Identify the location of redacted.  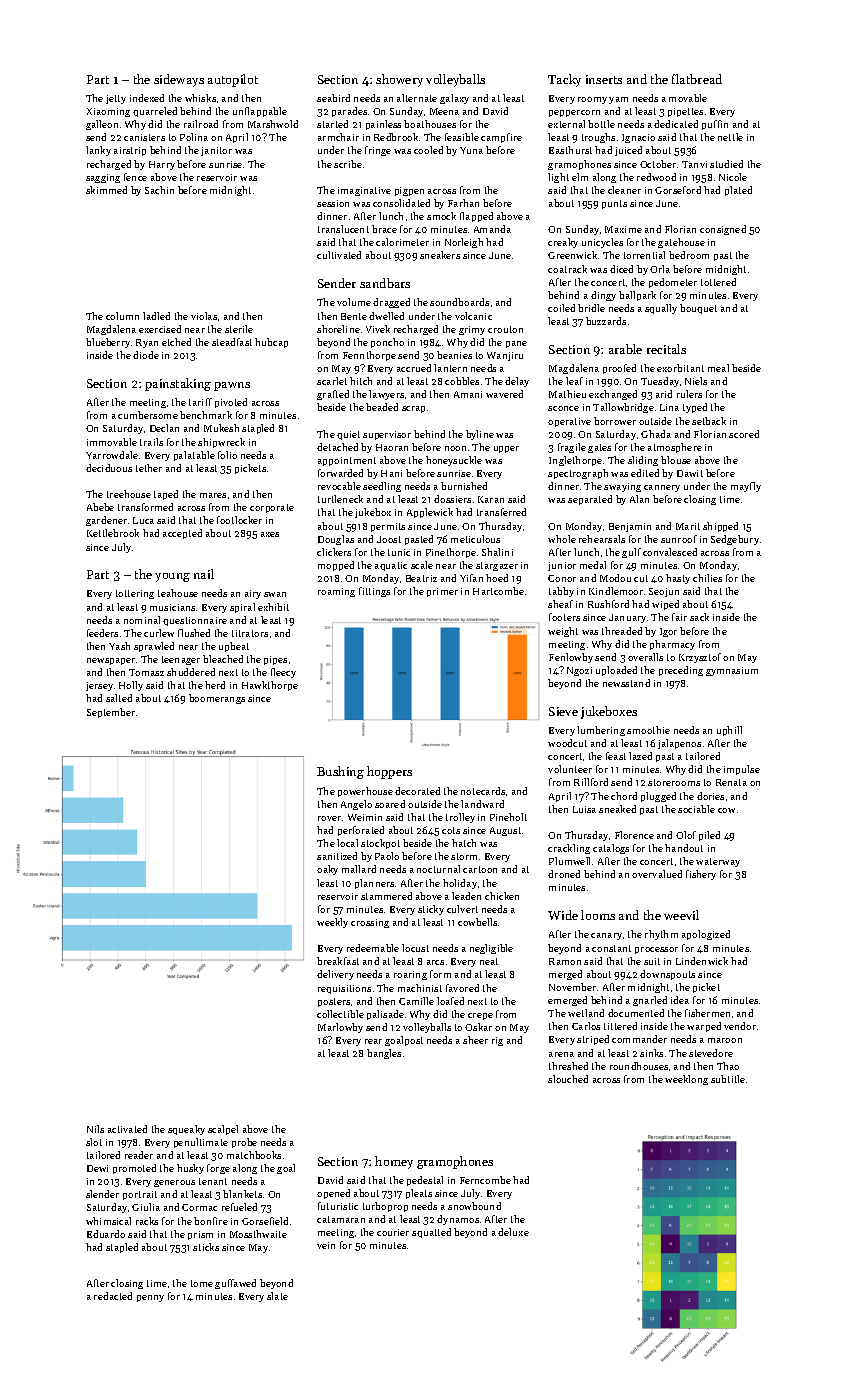
(113, 1296).
